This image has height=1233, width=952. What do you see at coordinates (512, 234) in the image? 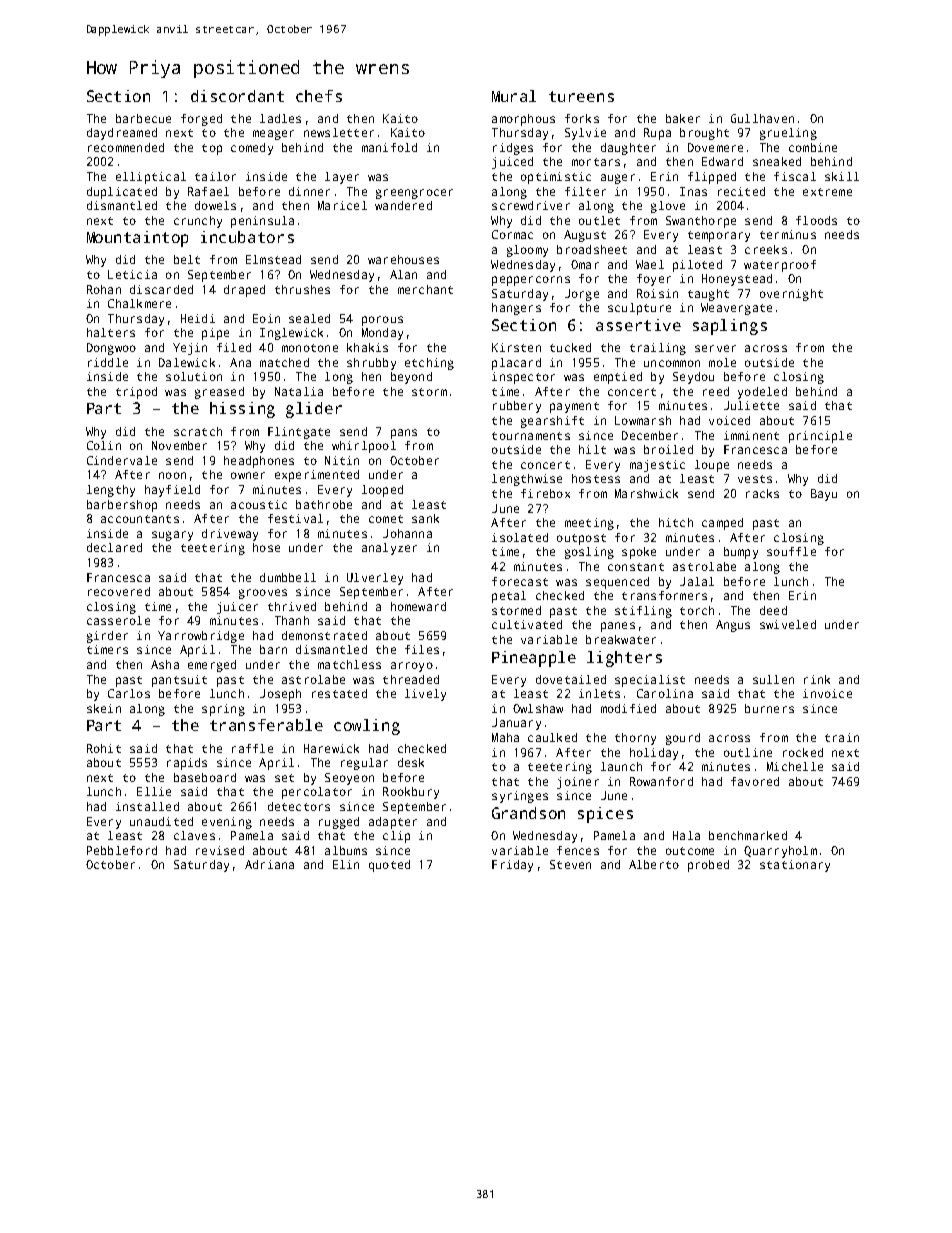
I see `Cormac` at bounding box center [512, 234].
